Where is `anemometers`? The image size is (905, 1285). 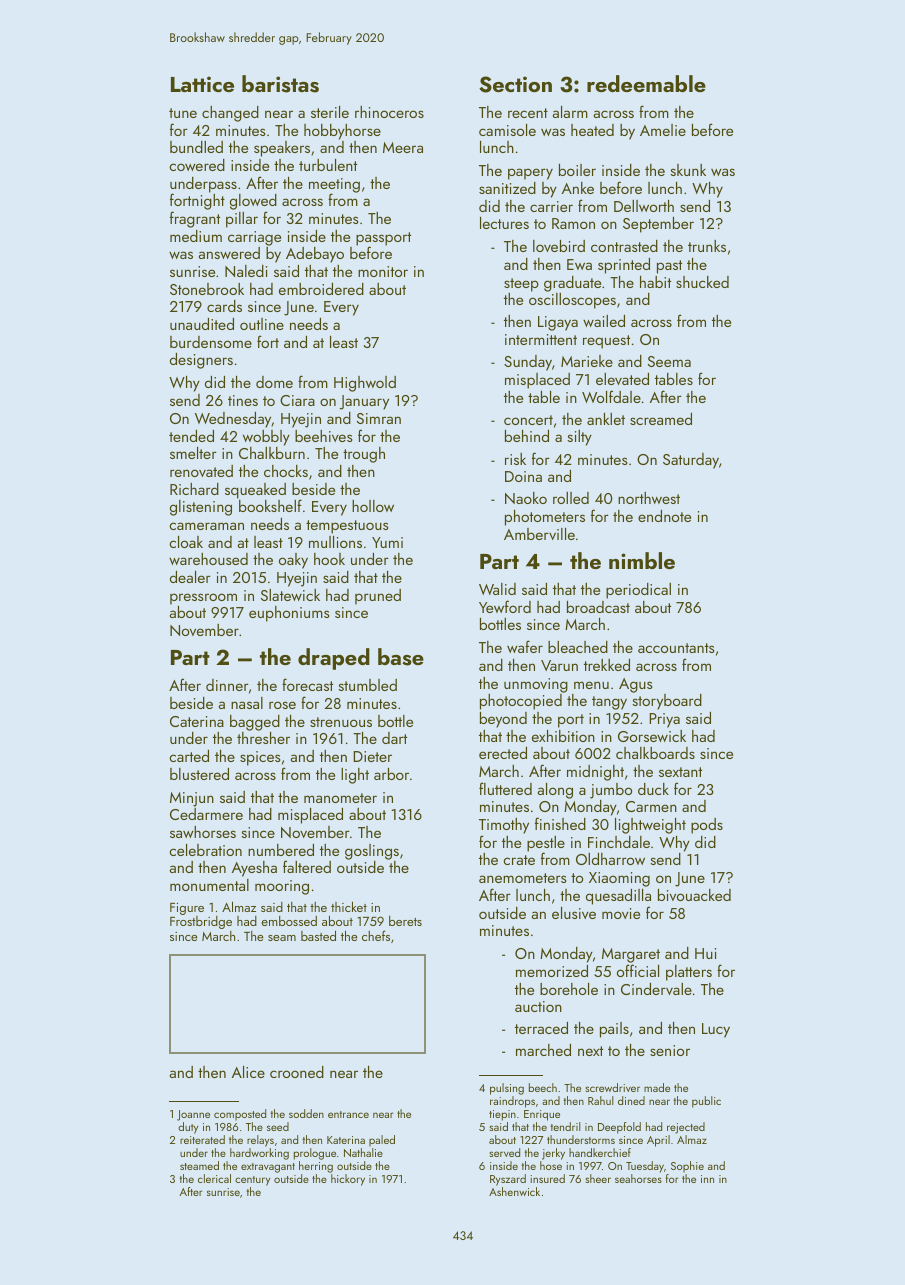
anemometers is located at coordinates (522, 878).
